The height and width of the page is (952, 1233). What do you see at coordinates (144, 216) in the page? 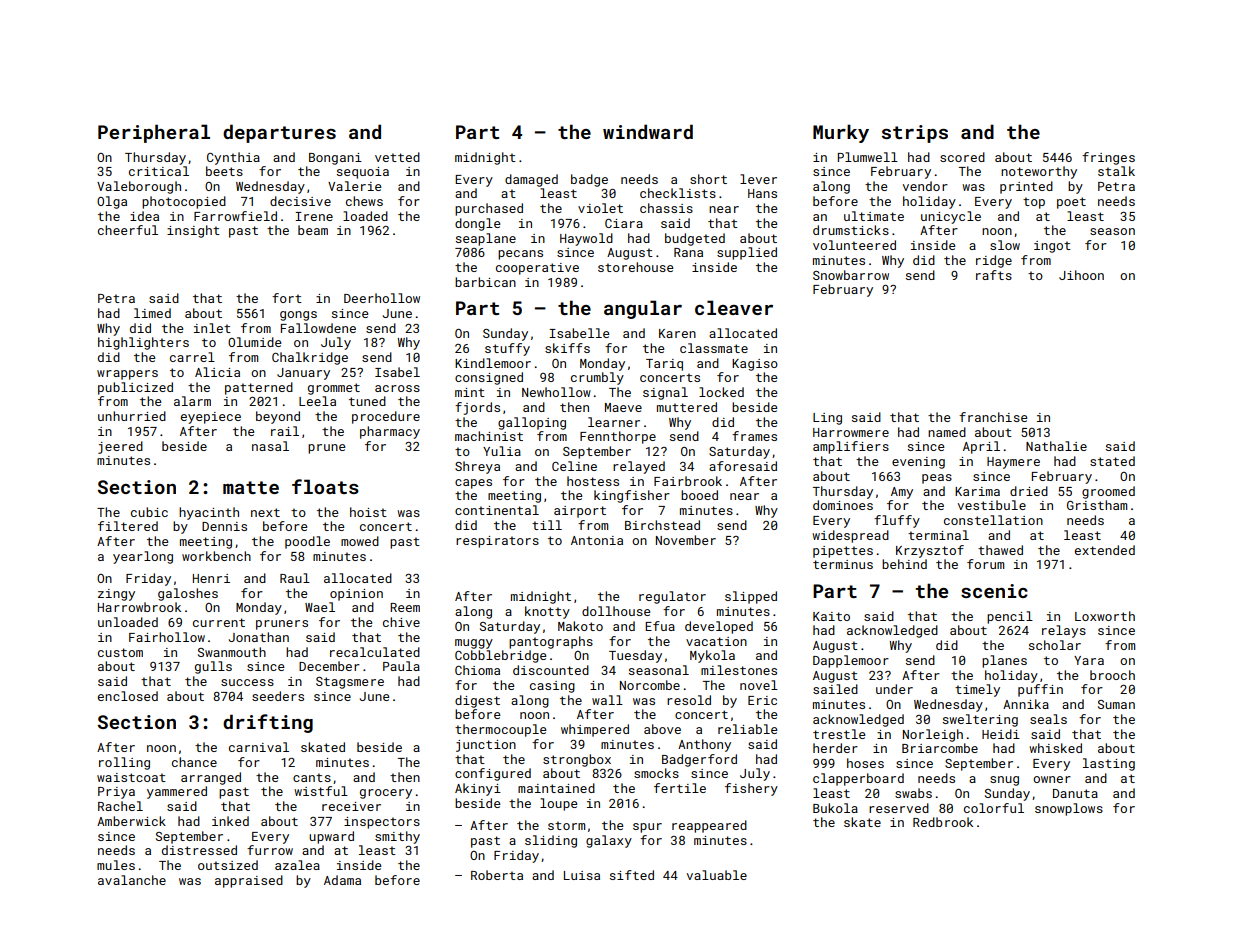
I see `idea` at bounding box center [144, 216].
